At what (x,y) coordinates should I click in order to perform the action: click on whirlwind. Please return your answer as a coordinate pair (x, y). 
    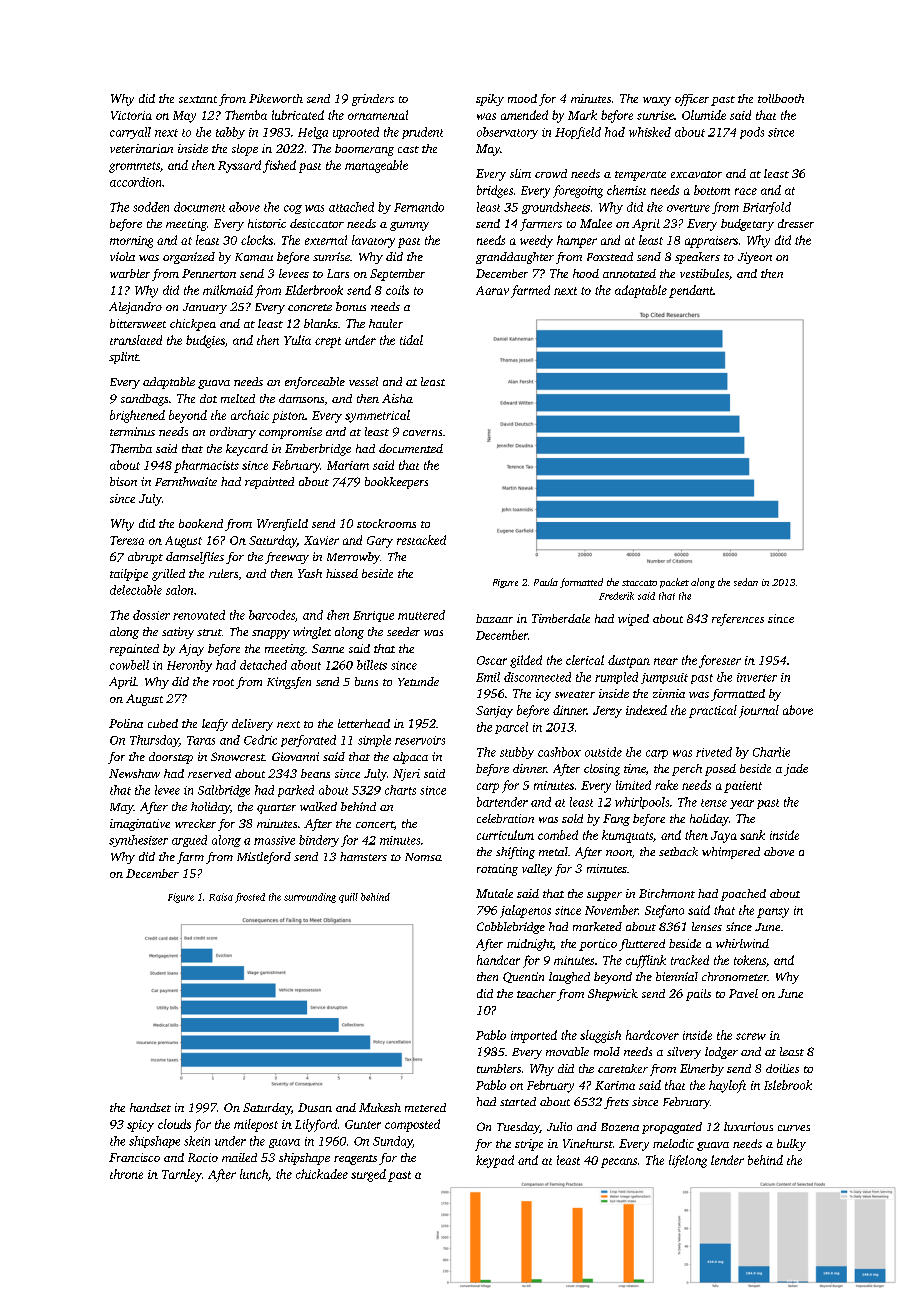
    Looking at the image, I should click on (742, 943).
